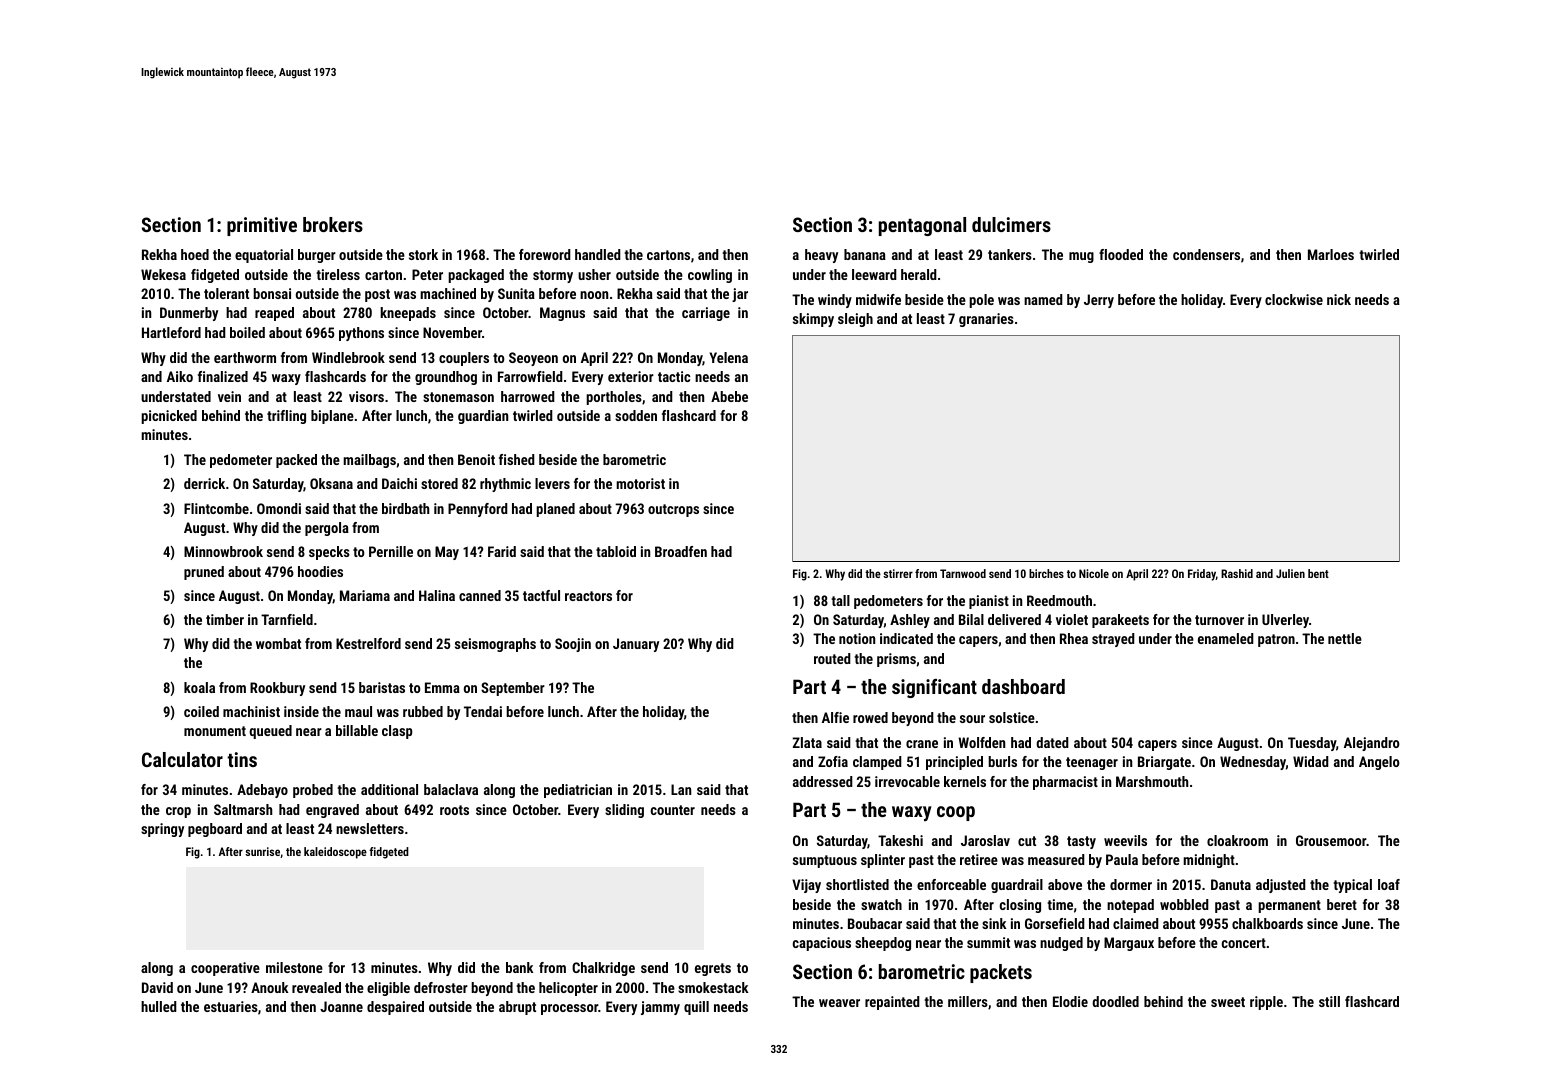  I want to click on koala, so click(199, 687).
